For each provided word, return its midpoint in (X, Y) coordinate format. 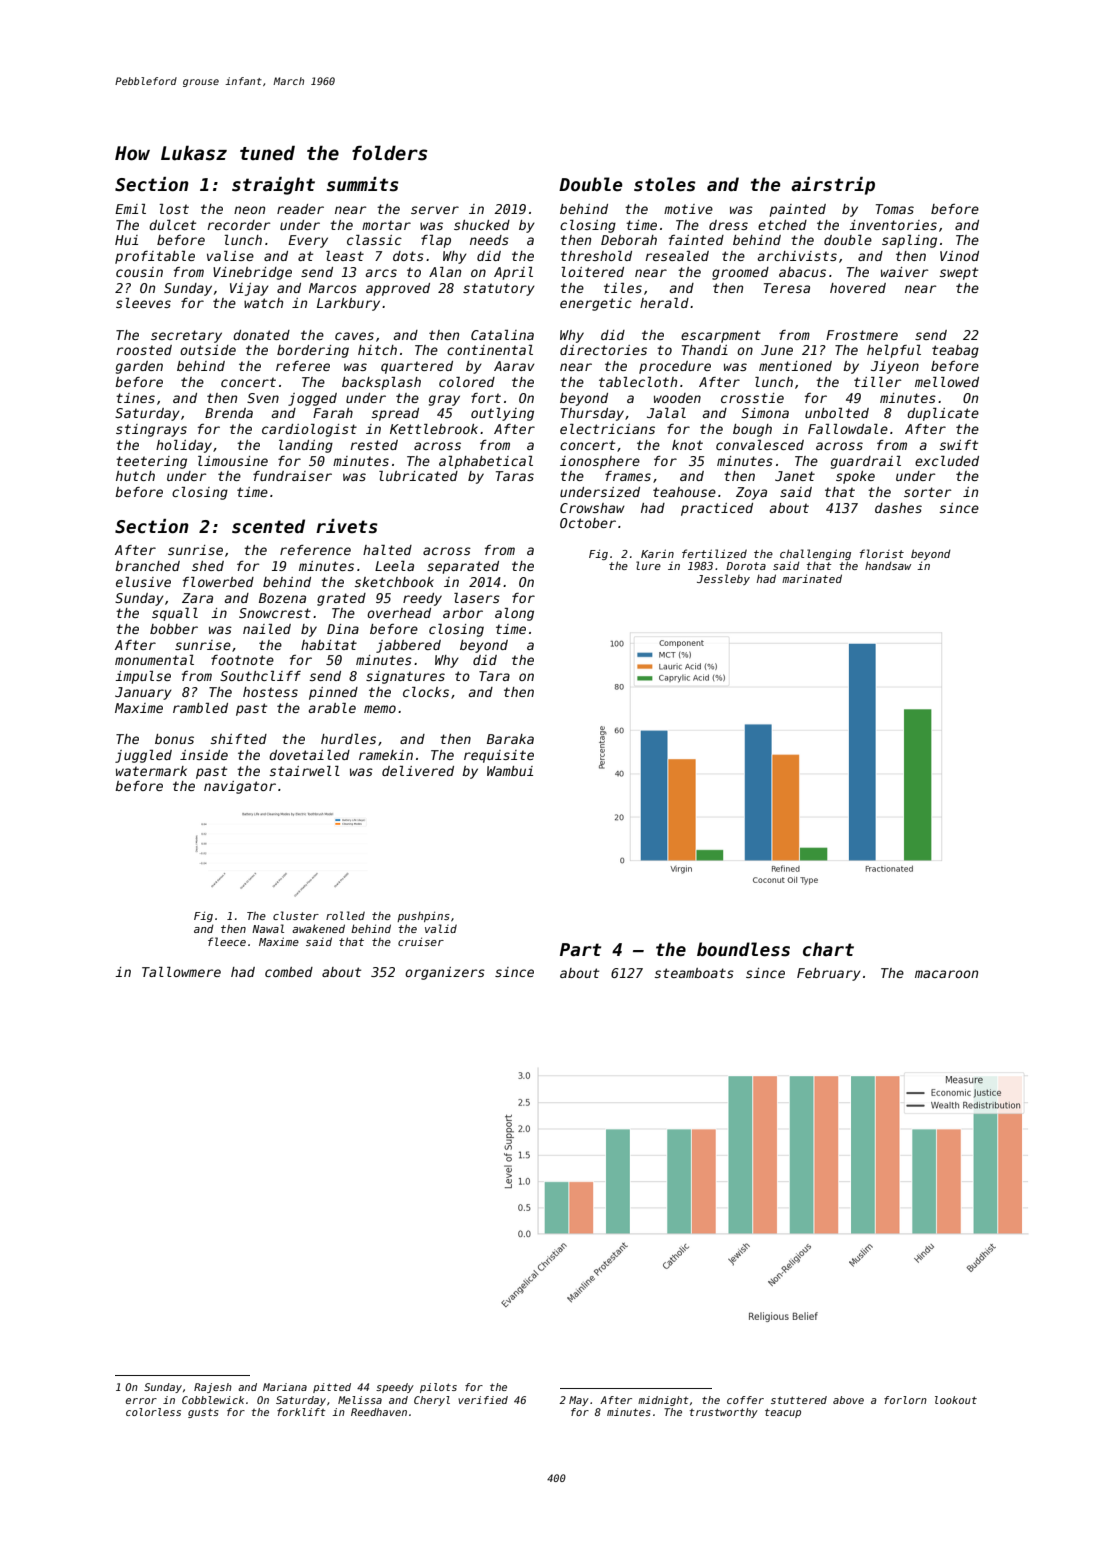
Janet (795, 476)
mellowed (947, 382)
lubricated (418, 476)
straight (273, 186)
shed (208, 566)
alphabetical (486, 462)
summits (363, 184)
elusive (143, 582)
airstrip (833, 186)
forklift (301, 1412)
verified (483, 1400)
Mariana (285, 1387)
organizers (445, 973)
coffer (745, 1400)
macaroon (946, 974)
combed (289, 972)
